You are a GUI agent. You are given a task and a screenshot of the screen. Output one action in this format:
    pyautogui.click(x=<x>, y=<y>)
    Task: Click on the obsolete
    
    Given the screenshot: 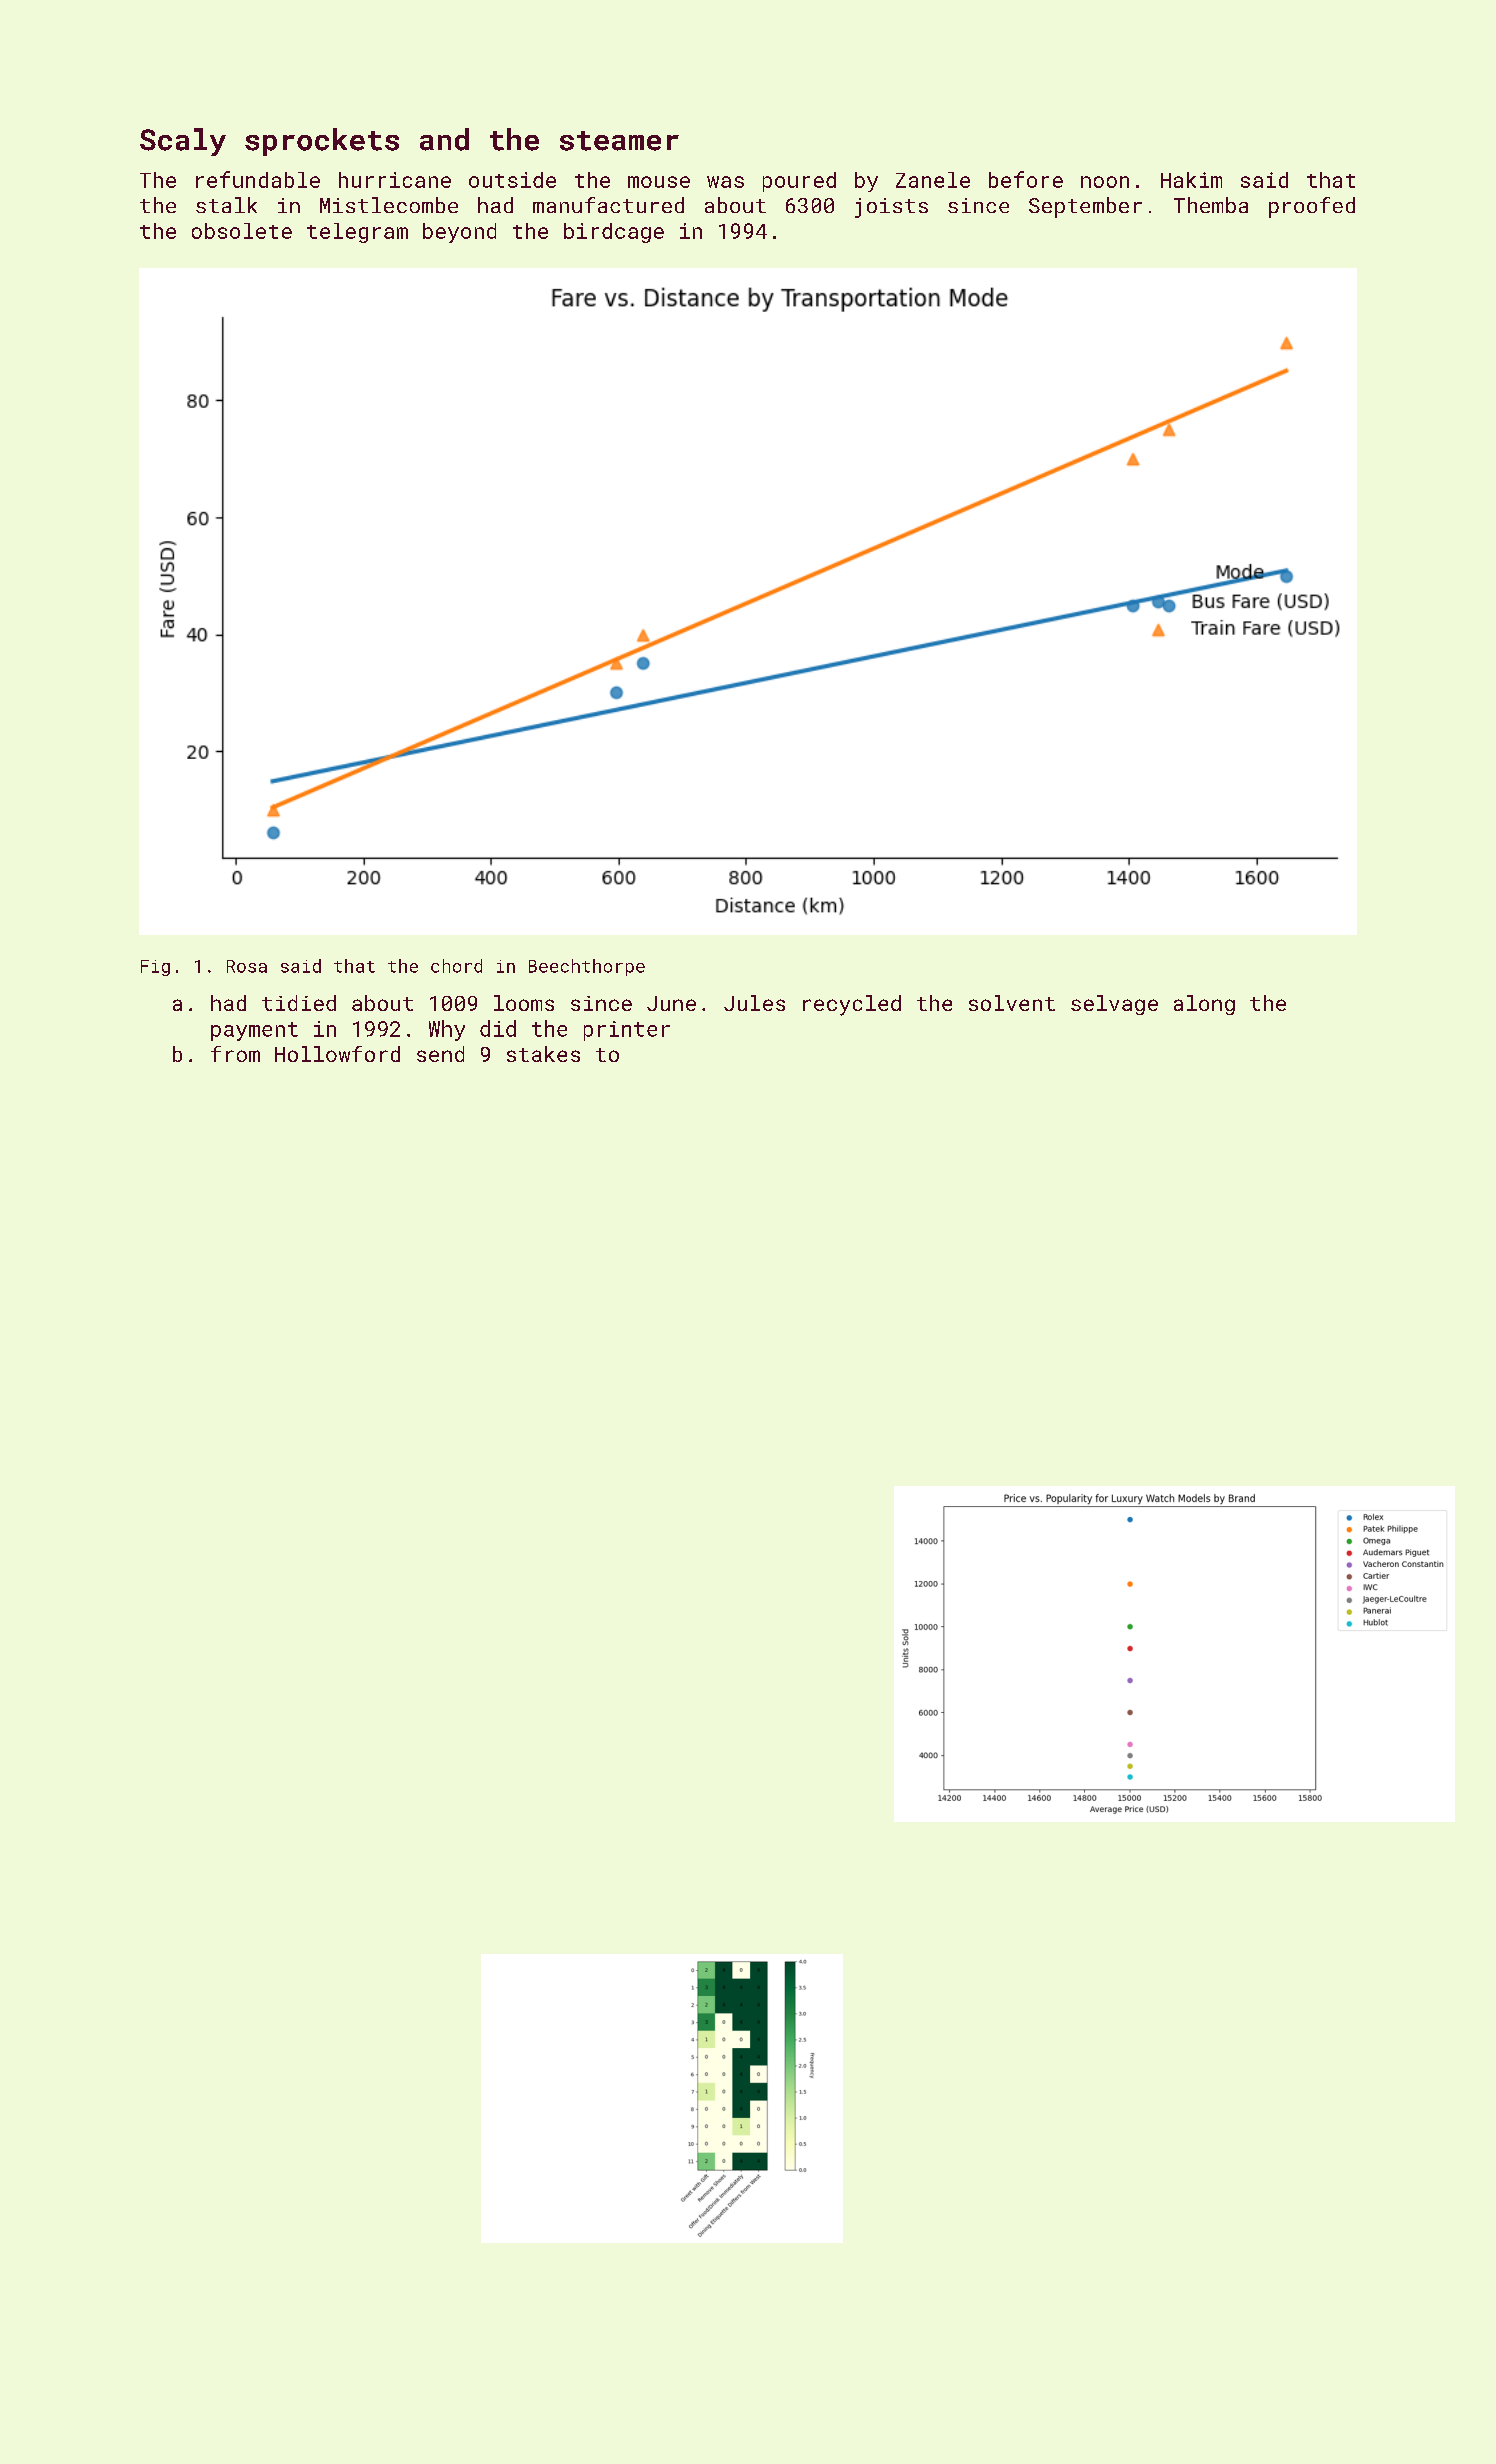 What is the action you would take?
    pyautogui.click(x=242, y=231)
